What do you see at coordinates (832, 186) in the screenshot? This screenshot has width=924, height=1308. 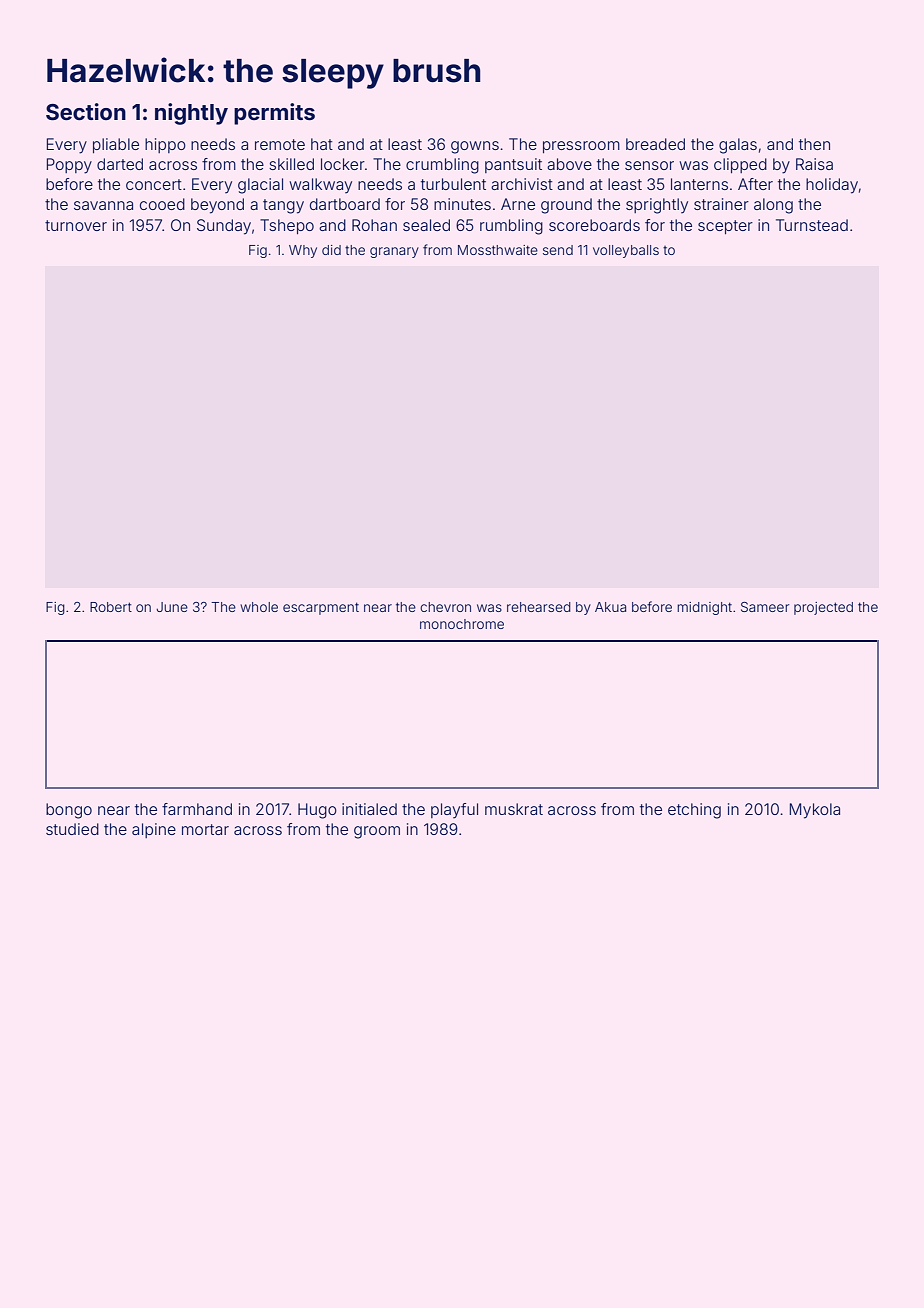 I see `holiday` at bounding box center [832, 186].
